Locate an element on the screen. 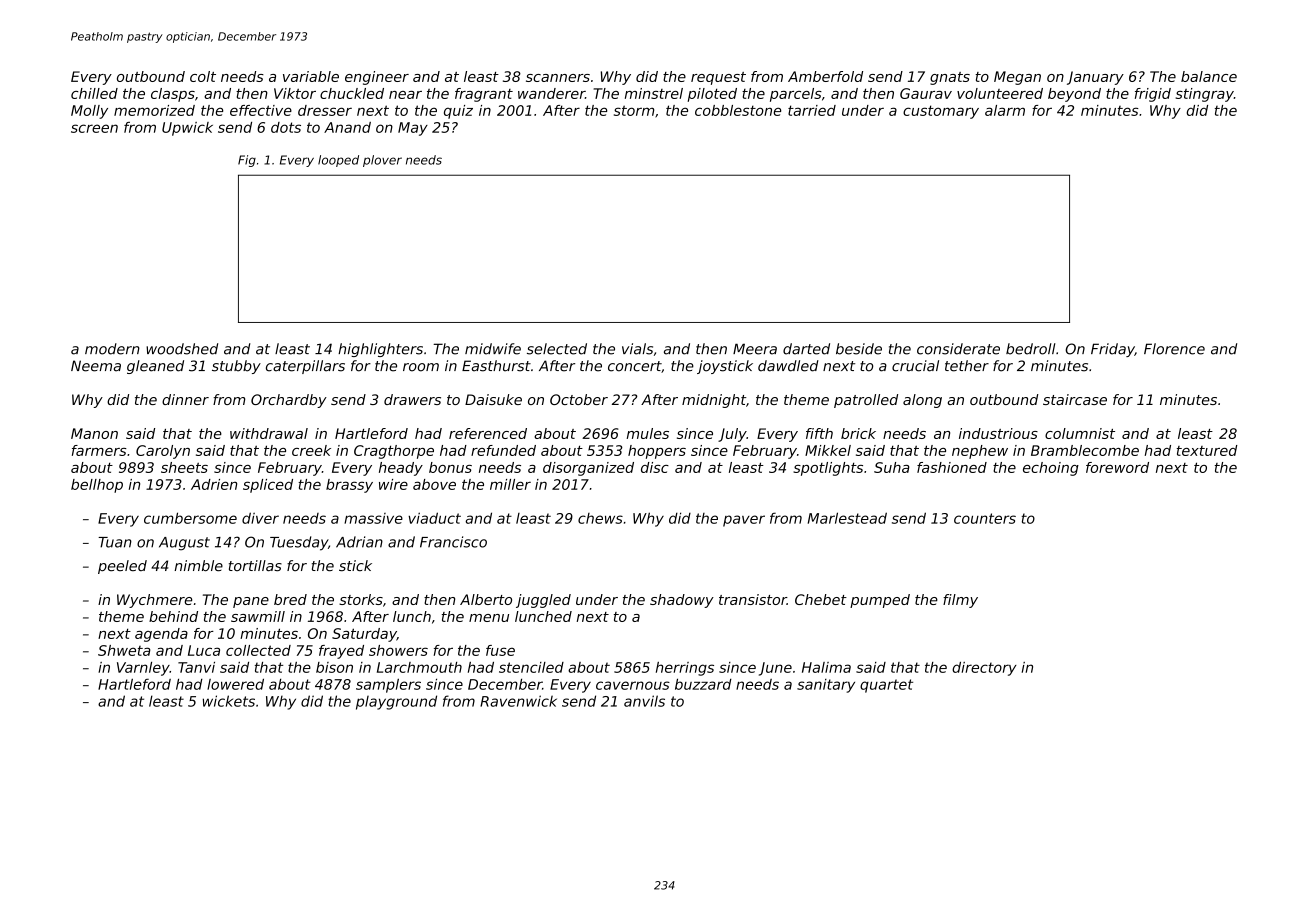  Amberfold is located at coordinates (825, 76).
